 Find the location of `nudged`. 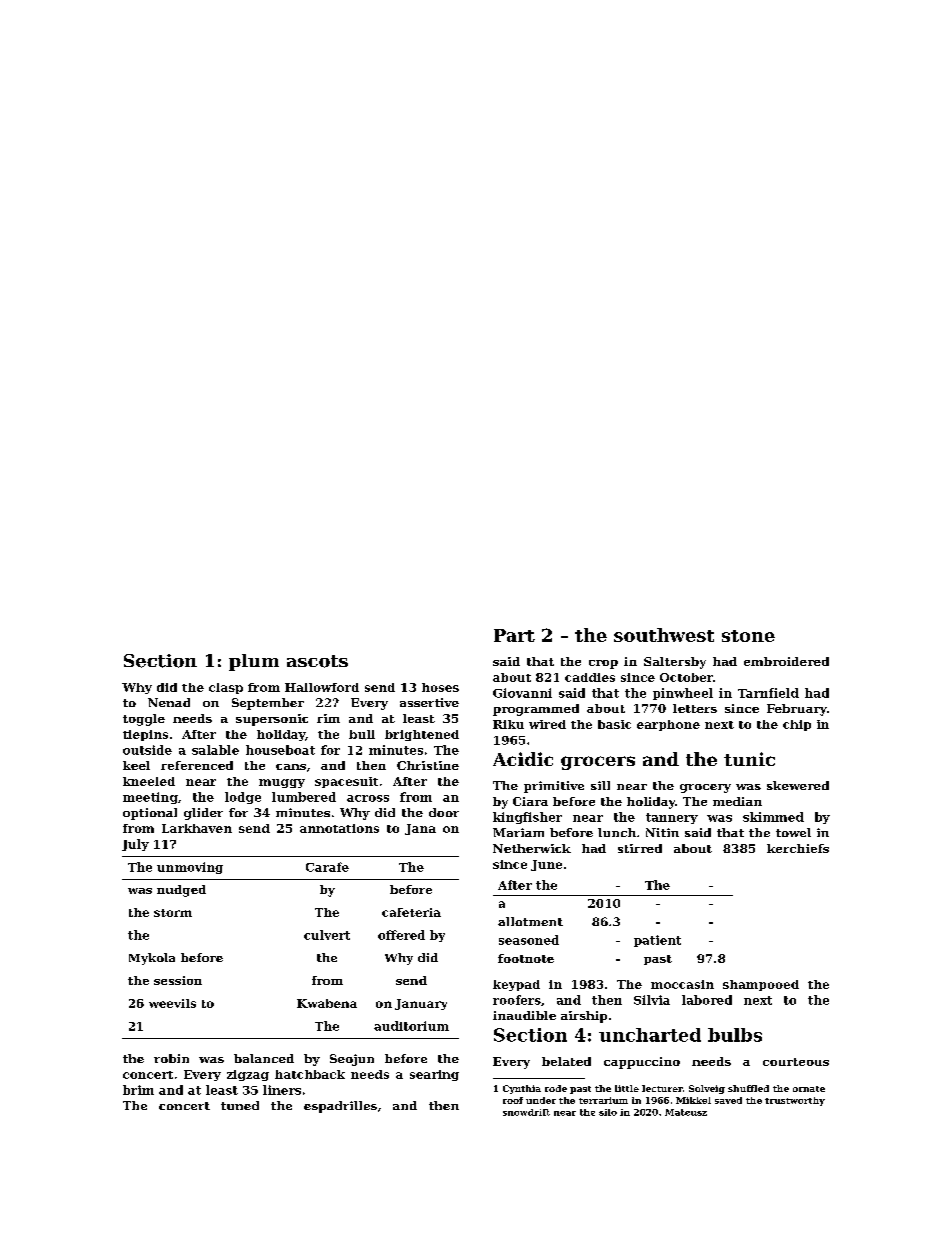

nudged is located at coordinates (181, 891).
